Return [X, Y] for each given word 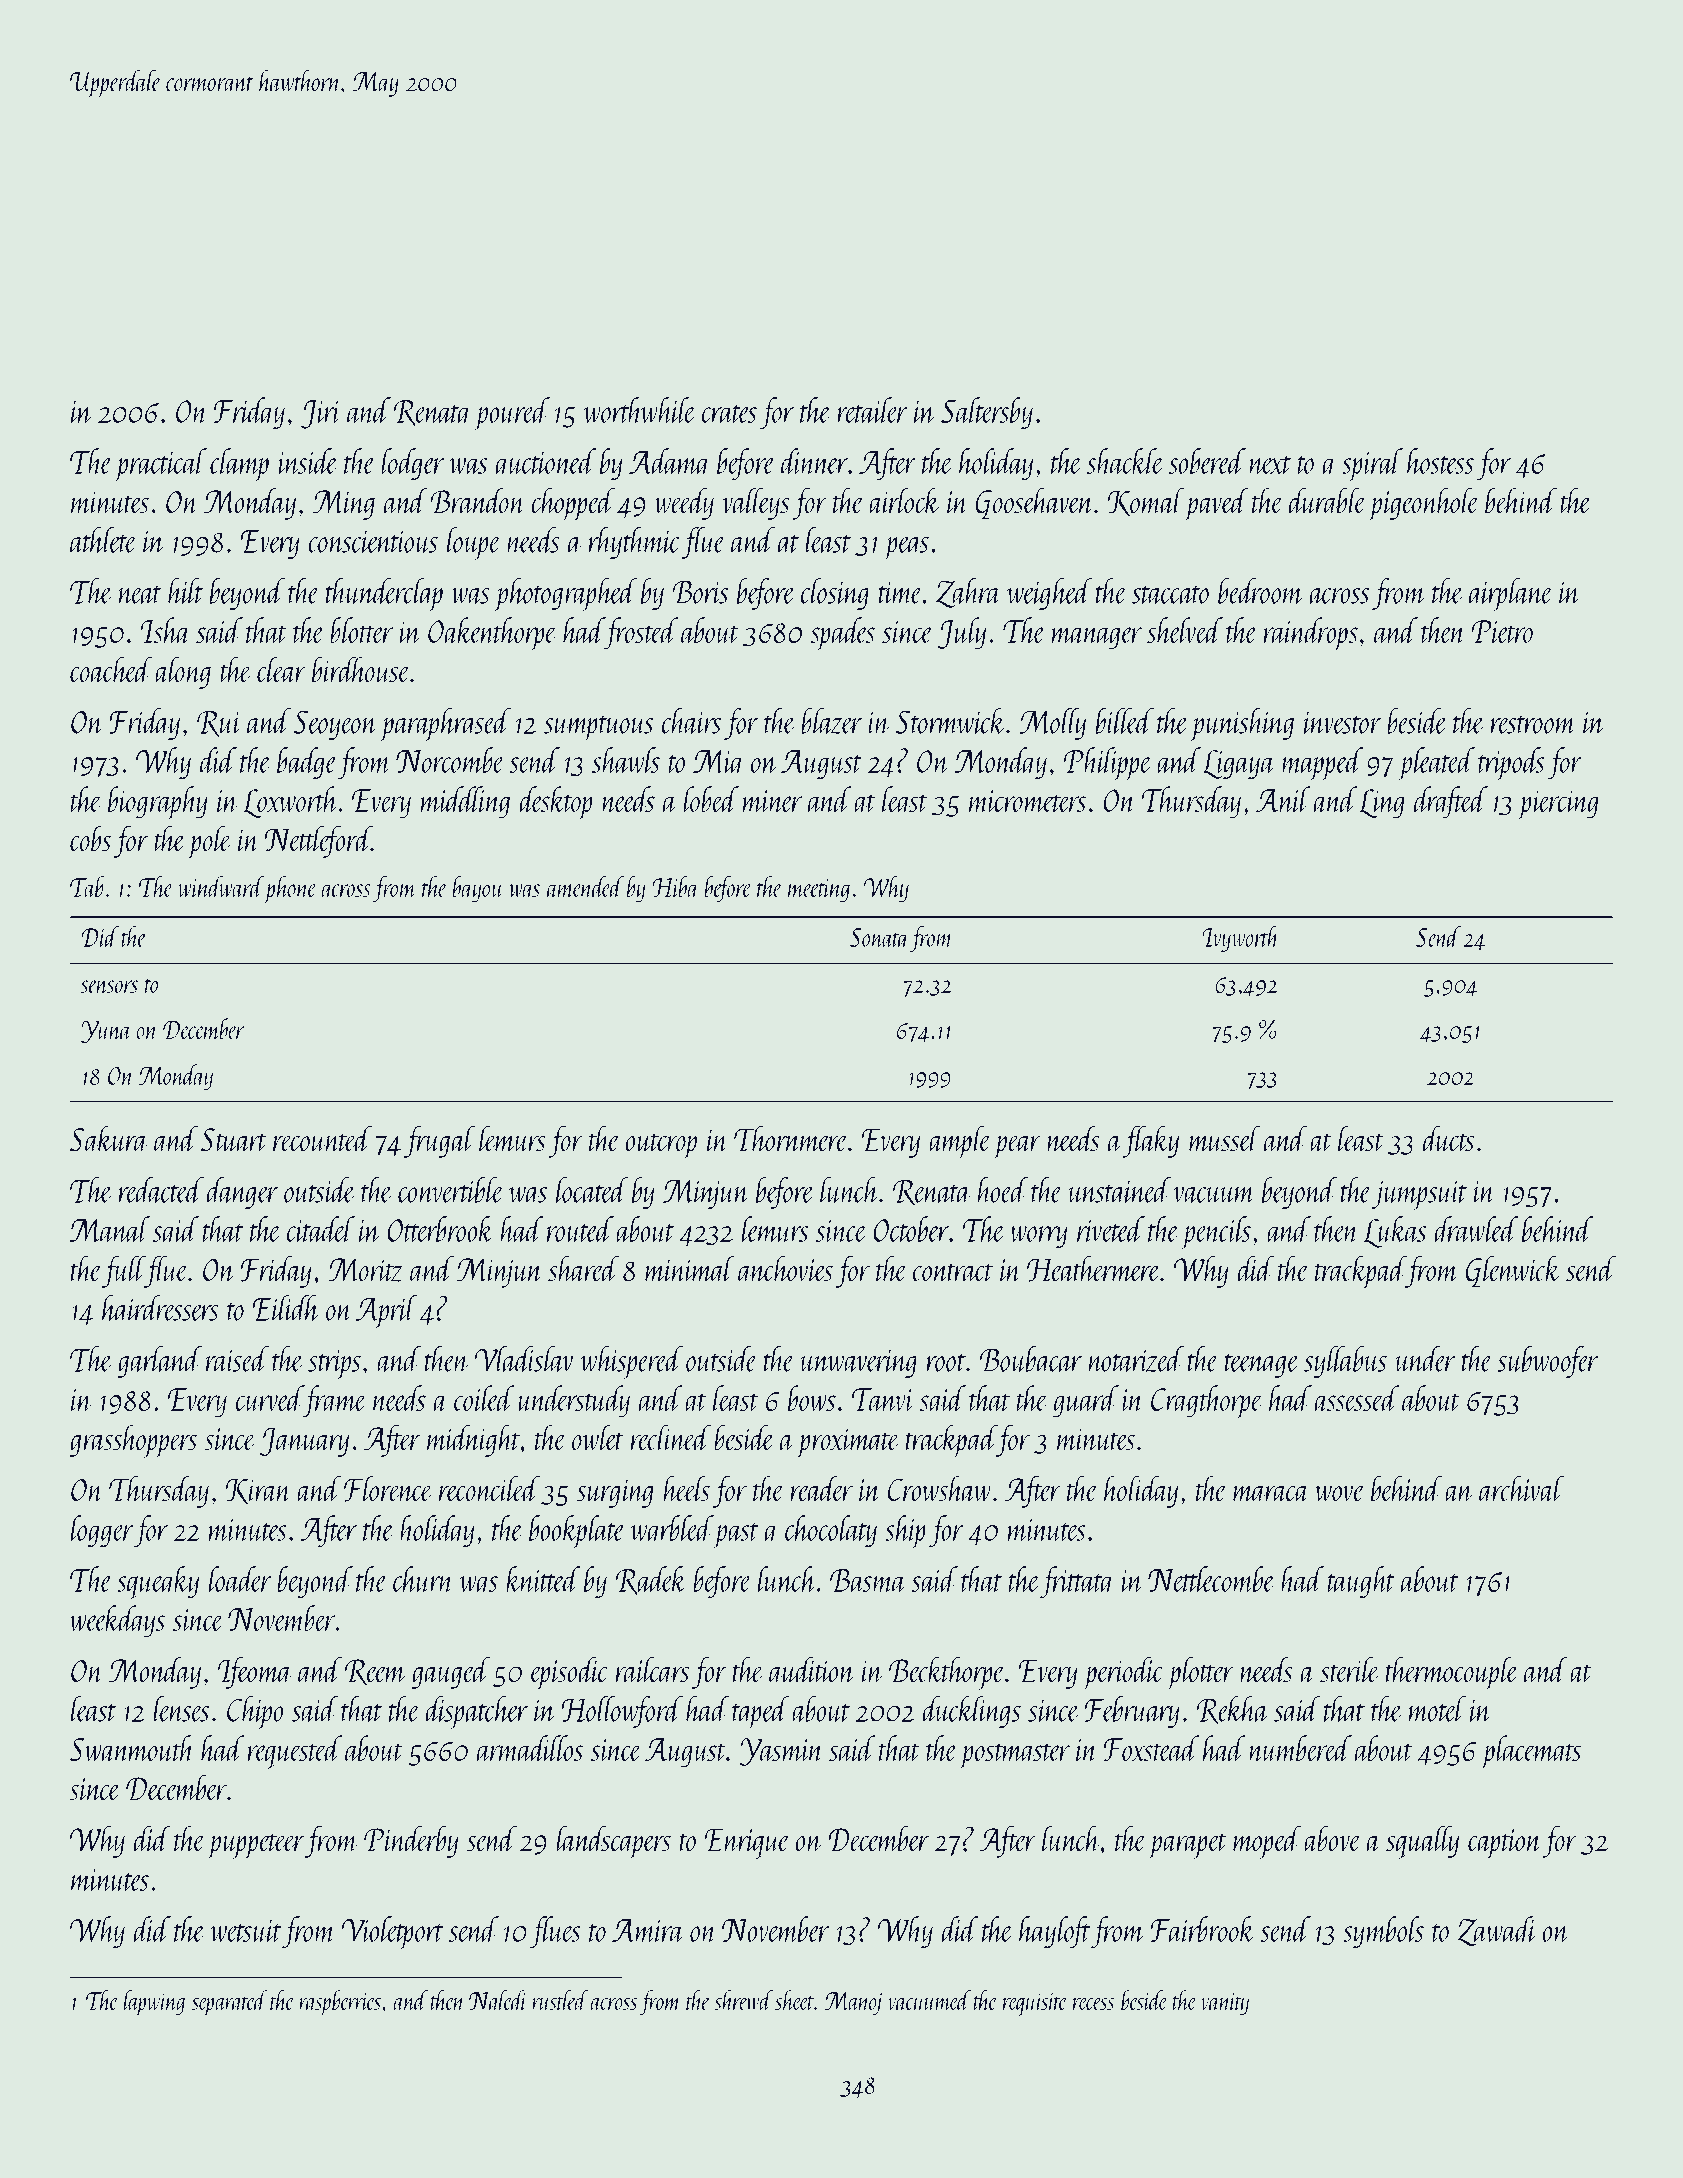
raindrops [1311, 634]
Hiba [676, 886]
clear [281, 669]
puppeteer [255, 1846]
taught [1361, 1582]
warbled [672, 1528]
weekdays [117, 1621]
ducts [1449, 1138]
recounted [322, 1138]
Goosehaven [1034, 503]
